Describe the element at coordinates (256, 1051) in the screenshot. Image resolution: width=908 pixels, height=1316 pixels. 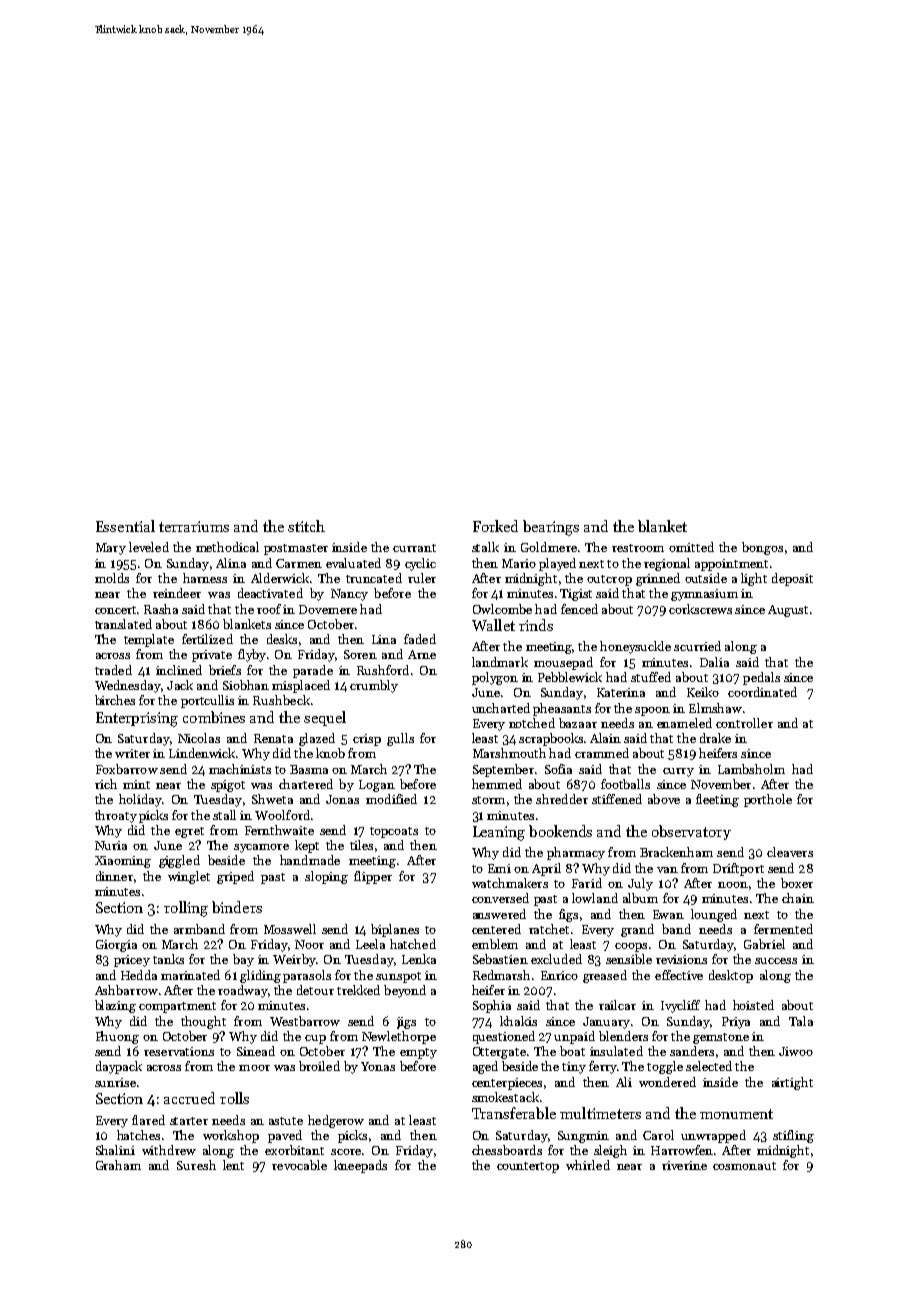
I see `Sinead` at that location.
